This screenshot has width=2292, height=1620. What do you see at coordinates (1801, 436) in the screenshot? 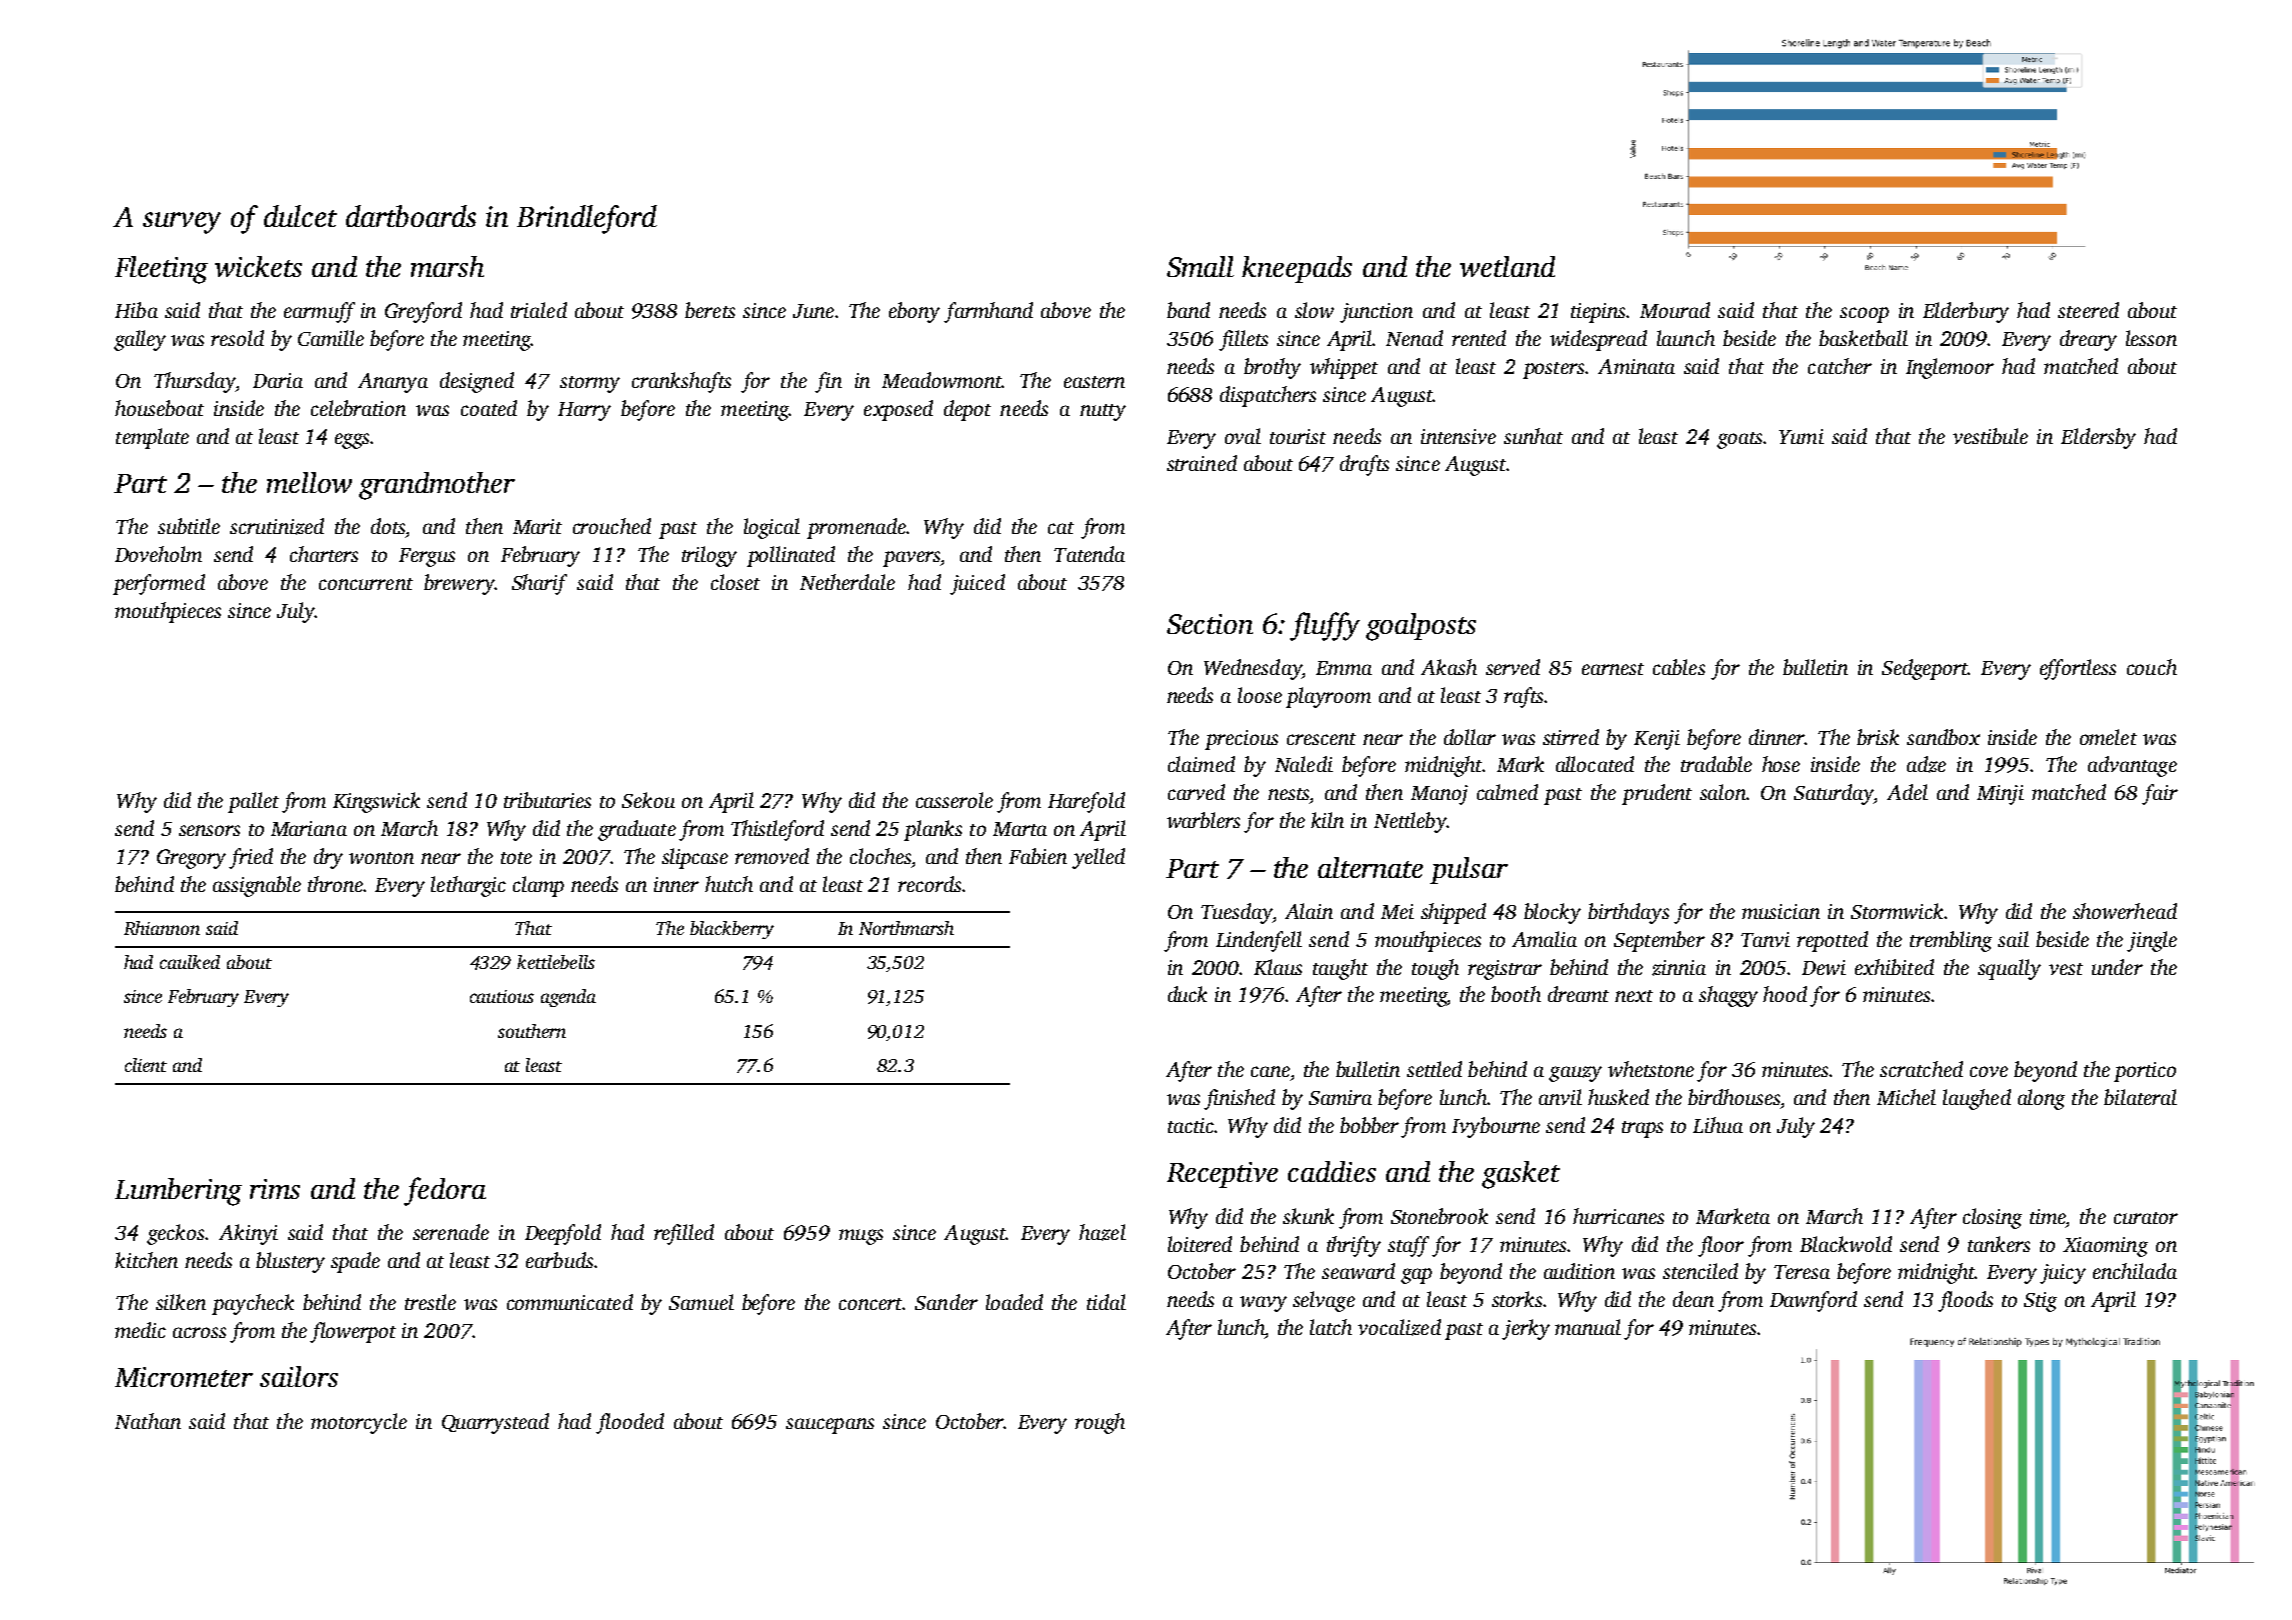
I see `Yumi` at bounding box center [1801, 436].
